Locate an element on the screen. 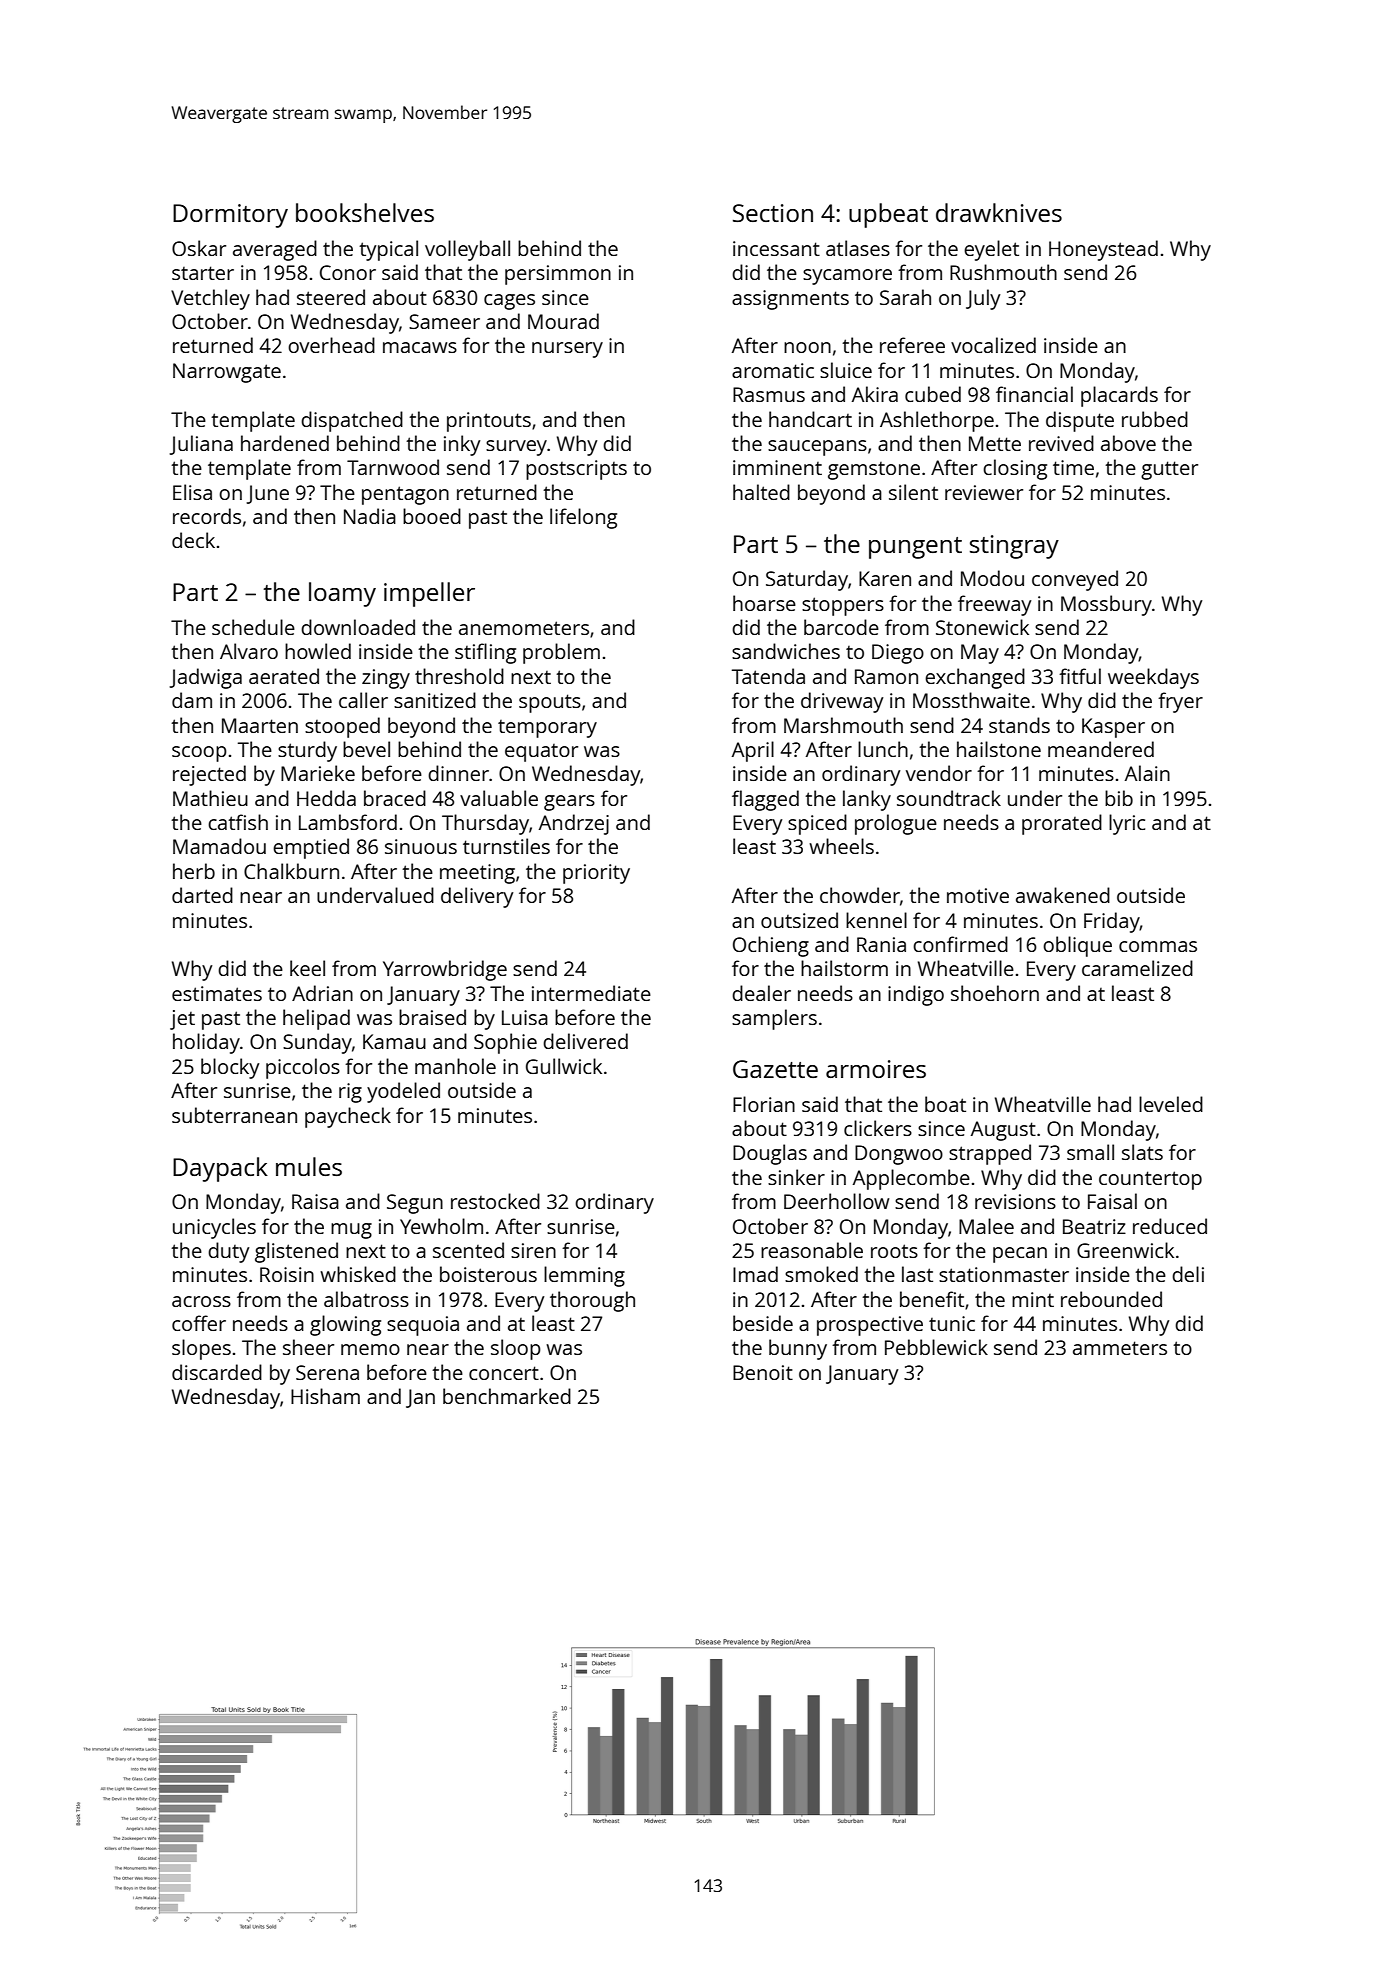  gutter is located at coordinates (1169, 470).
